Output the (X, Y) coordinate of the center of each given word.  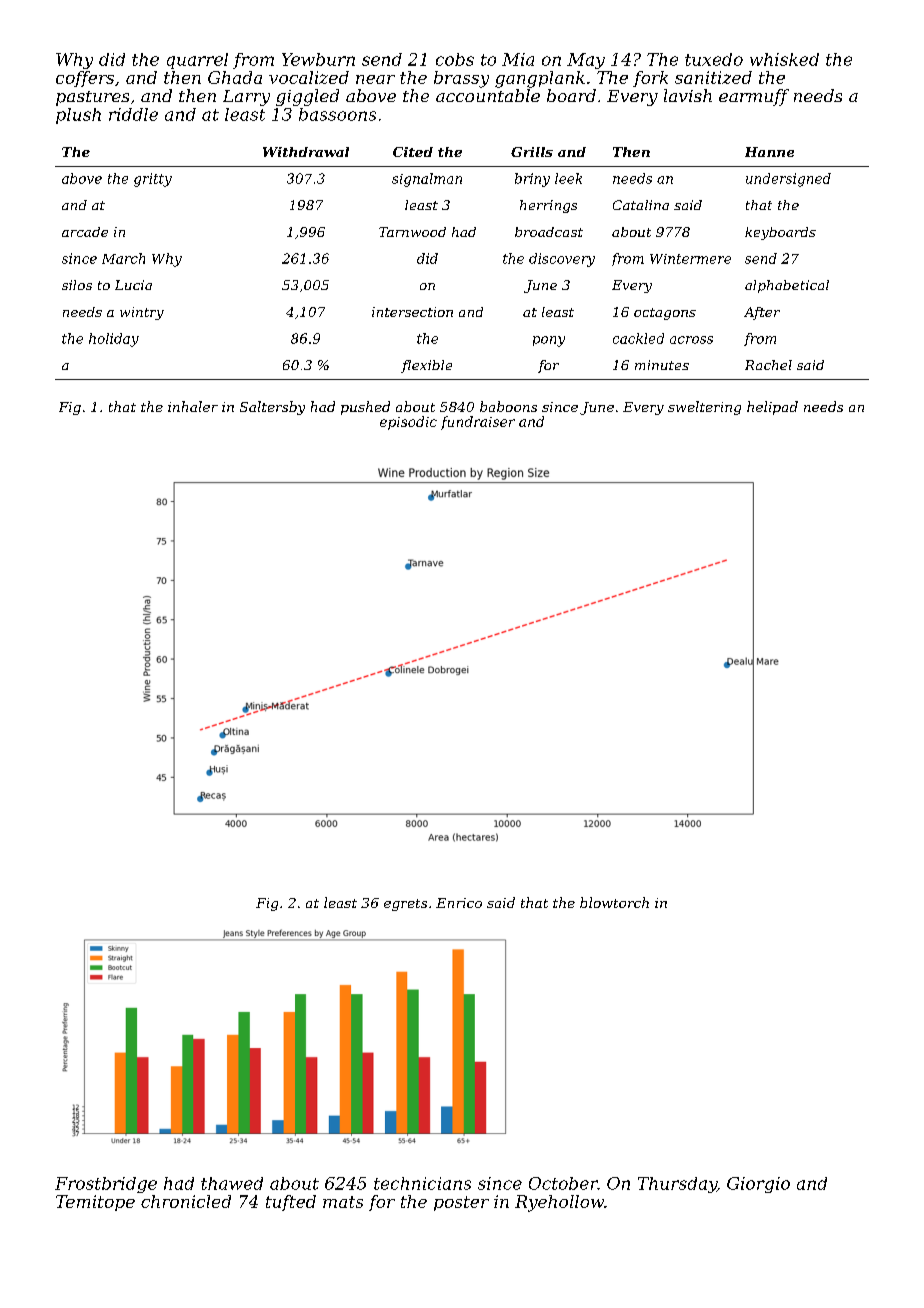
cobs (455, 59)
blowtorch (614, 902)
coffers (85, 79)
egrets (405, 905)
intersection (412, 312)
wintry (142, 313)
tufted (291, 1203)
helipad (772, 408)
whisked (784, 59)
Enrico (459, 903)
